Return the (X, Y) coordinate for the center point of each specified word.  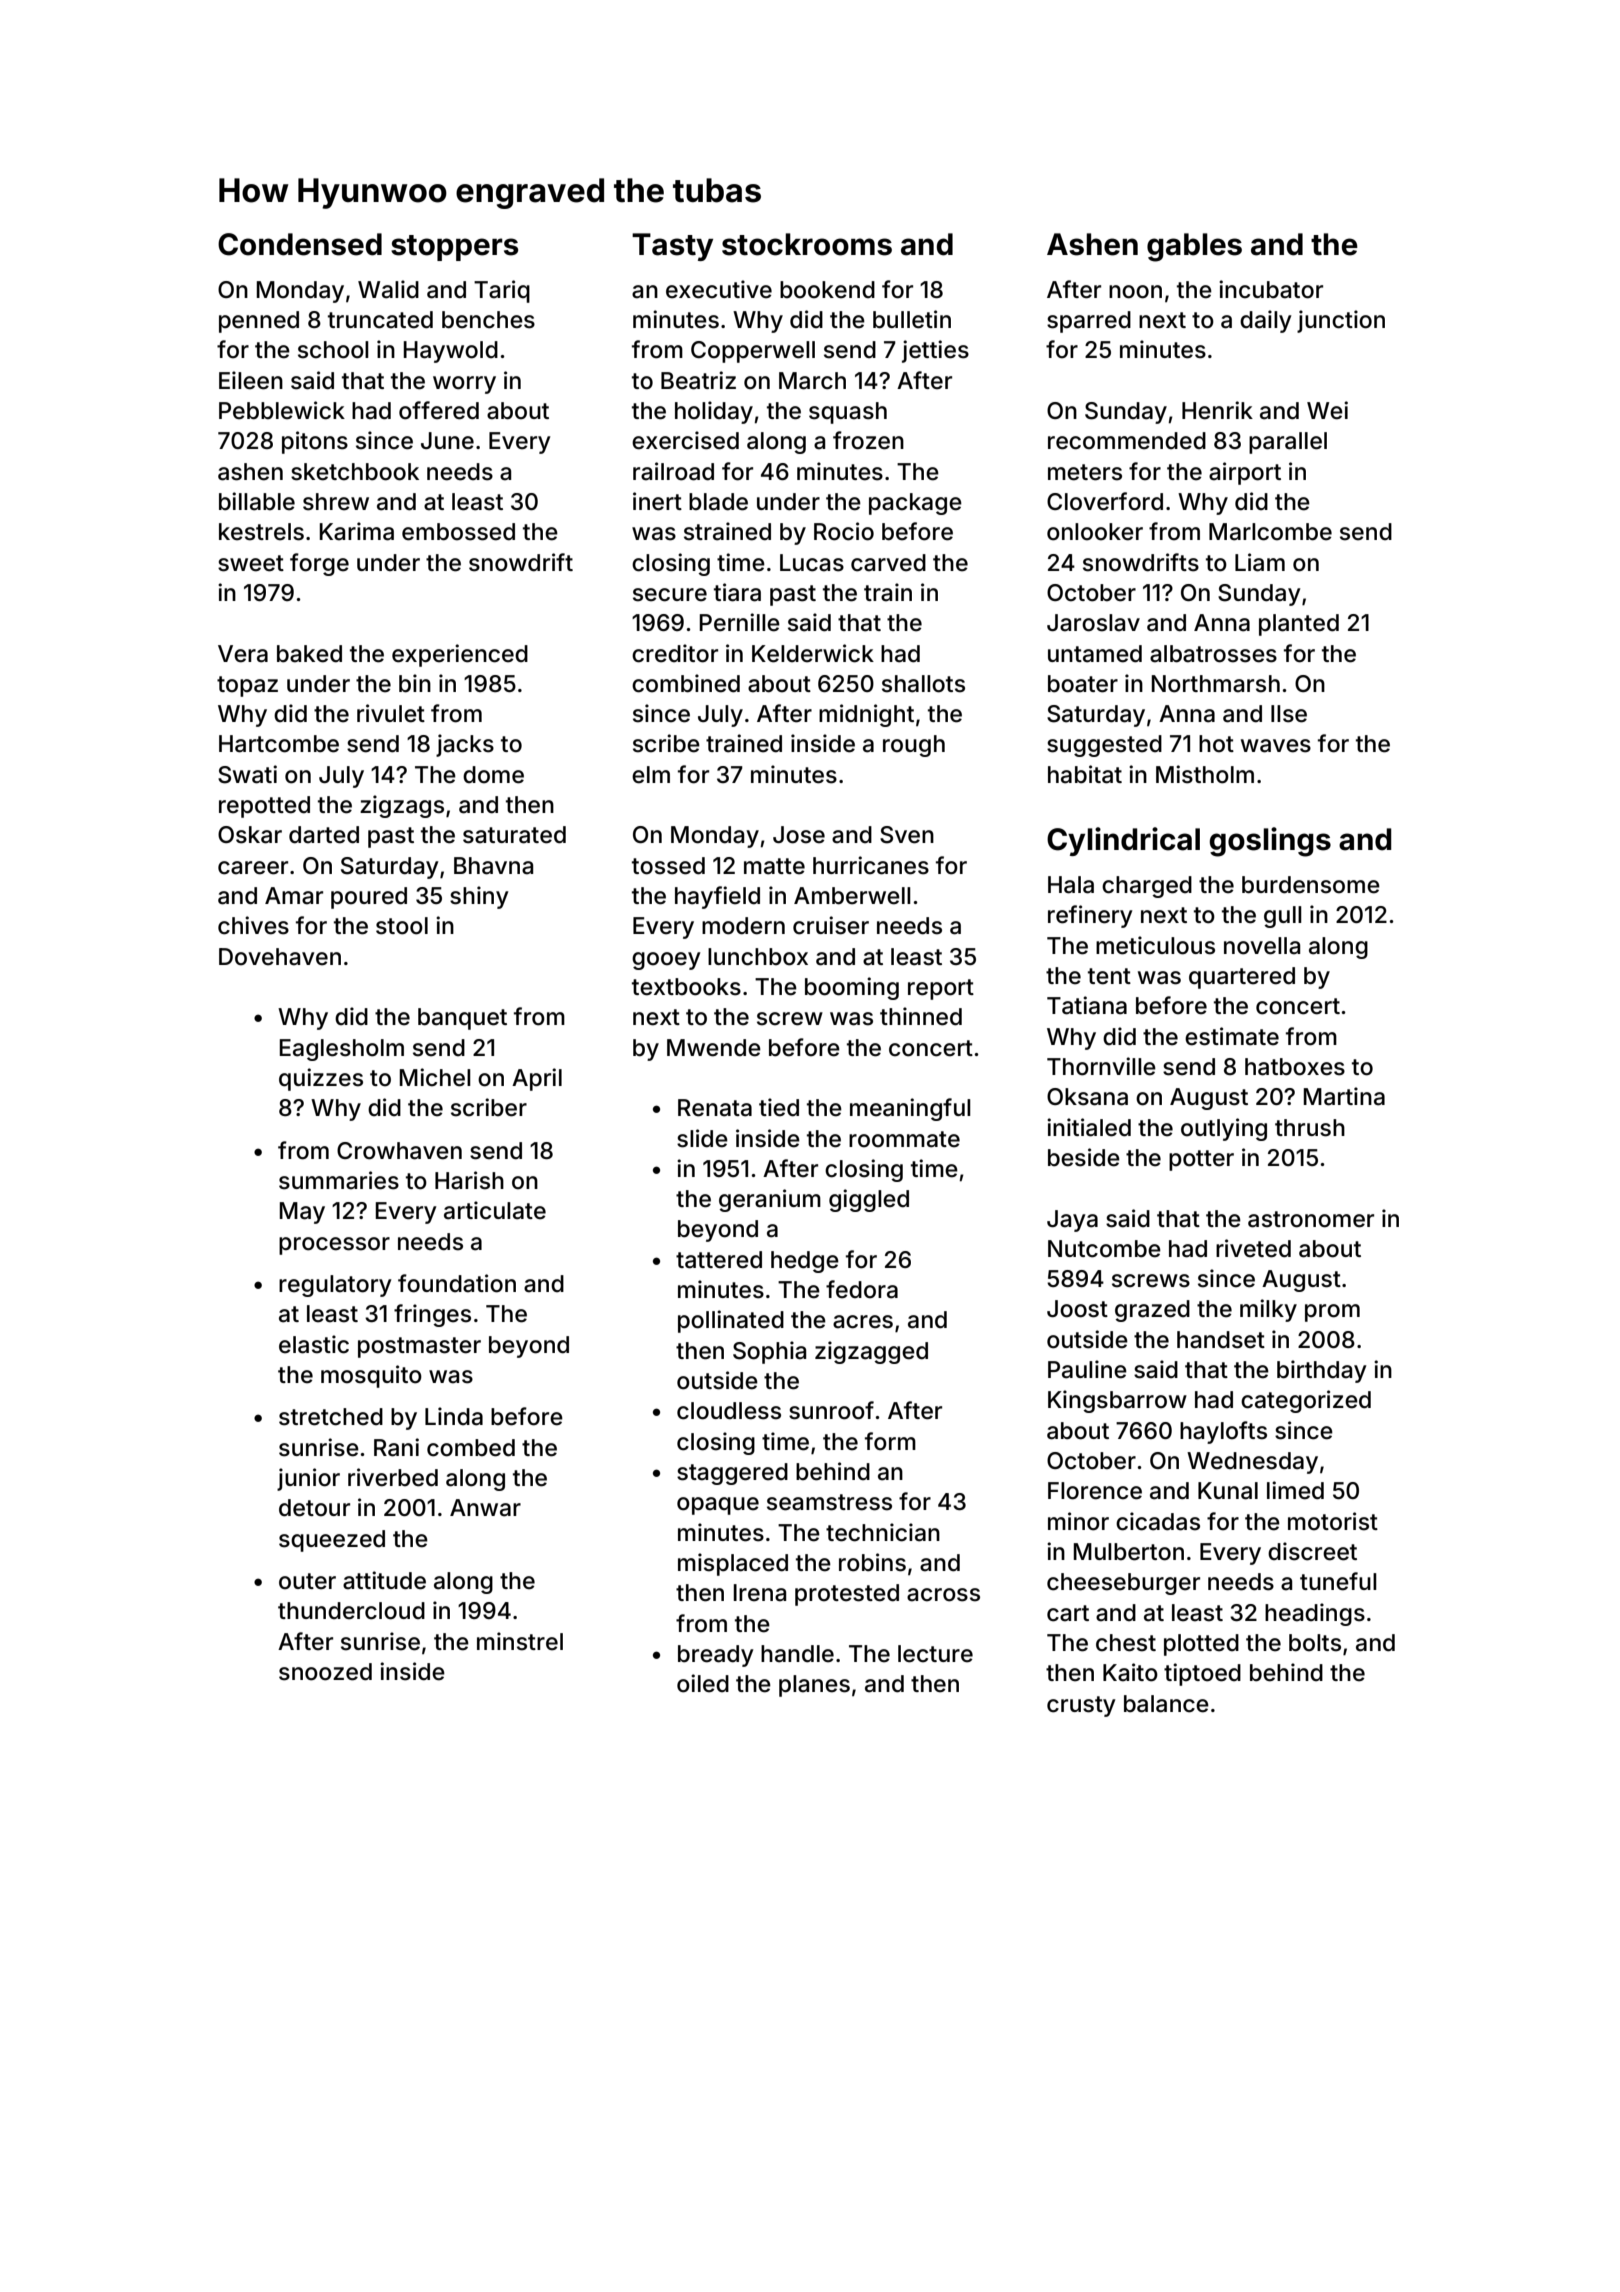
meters (1085, 472)
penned (259, 322)
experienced (460, 655)
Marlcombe (1270, 532)
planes (814, 1686)
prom (1332, 1313)
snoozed (325, 1672)
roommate (904, 1139)
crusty (1081, 1706)
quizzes (321, 1079)
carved (888, 563)
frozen (868, 440)
